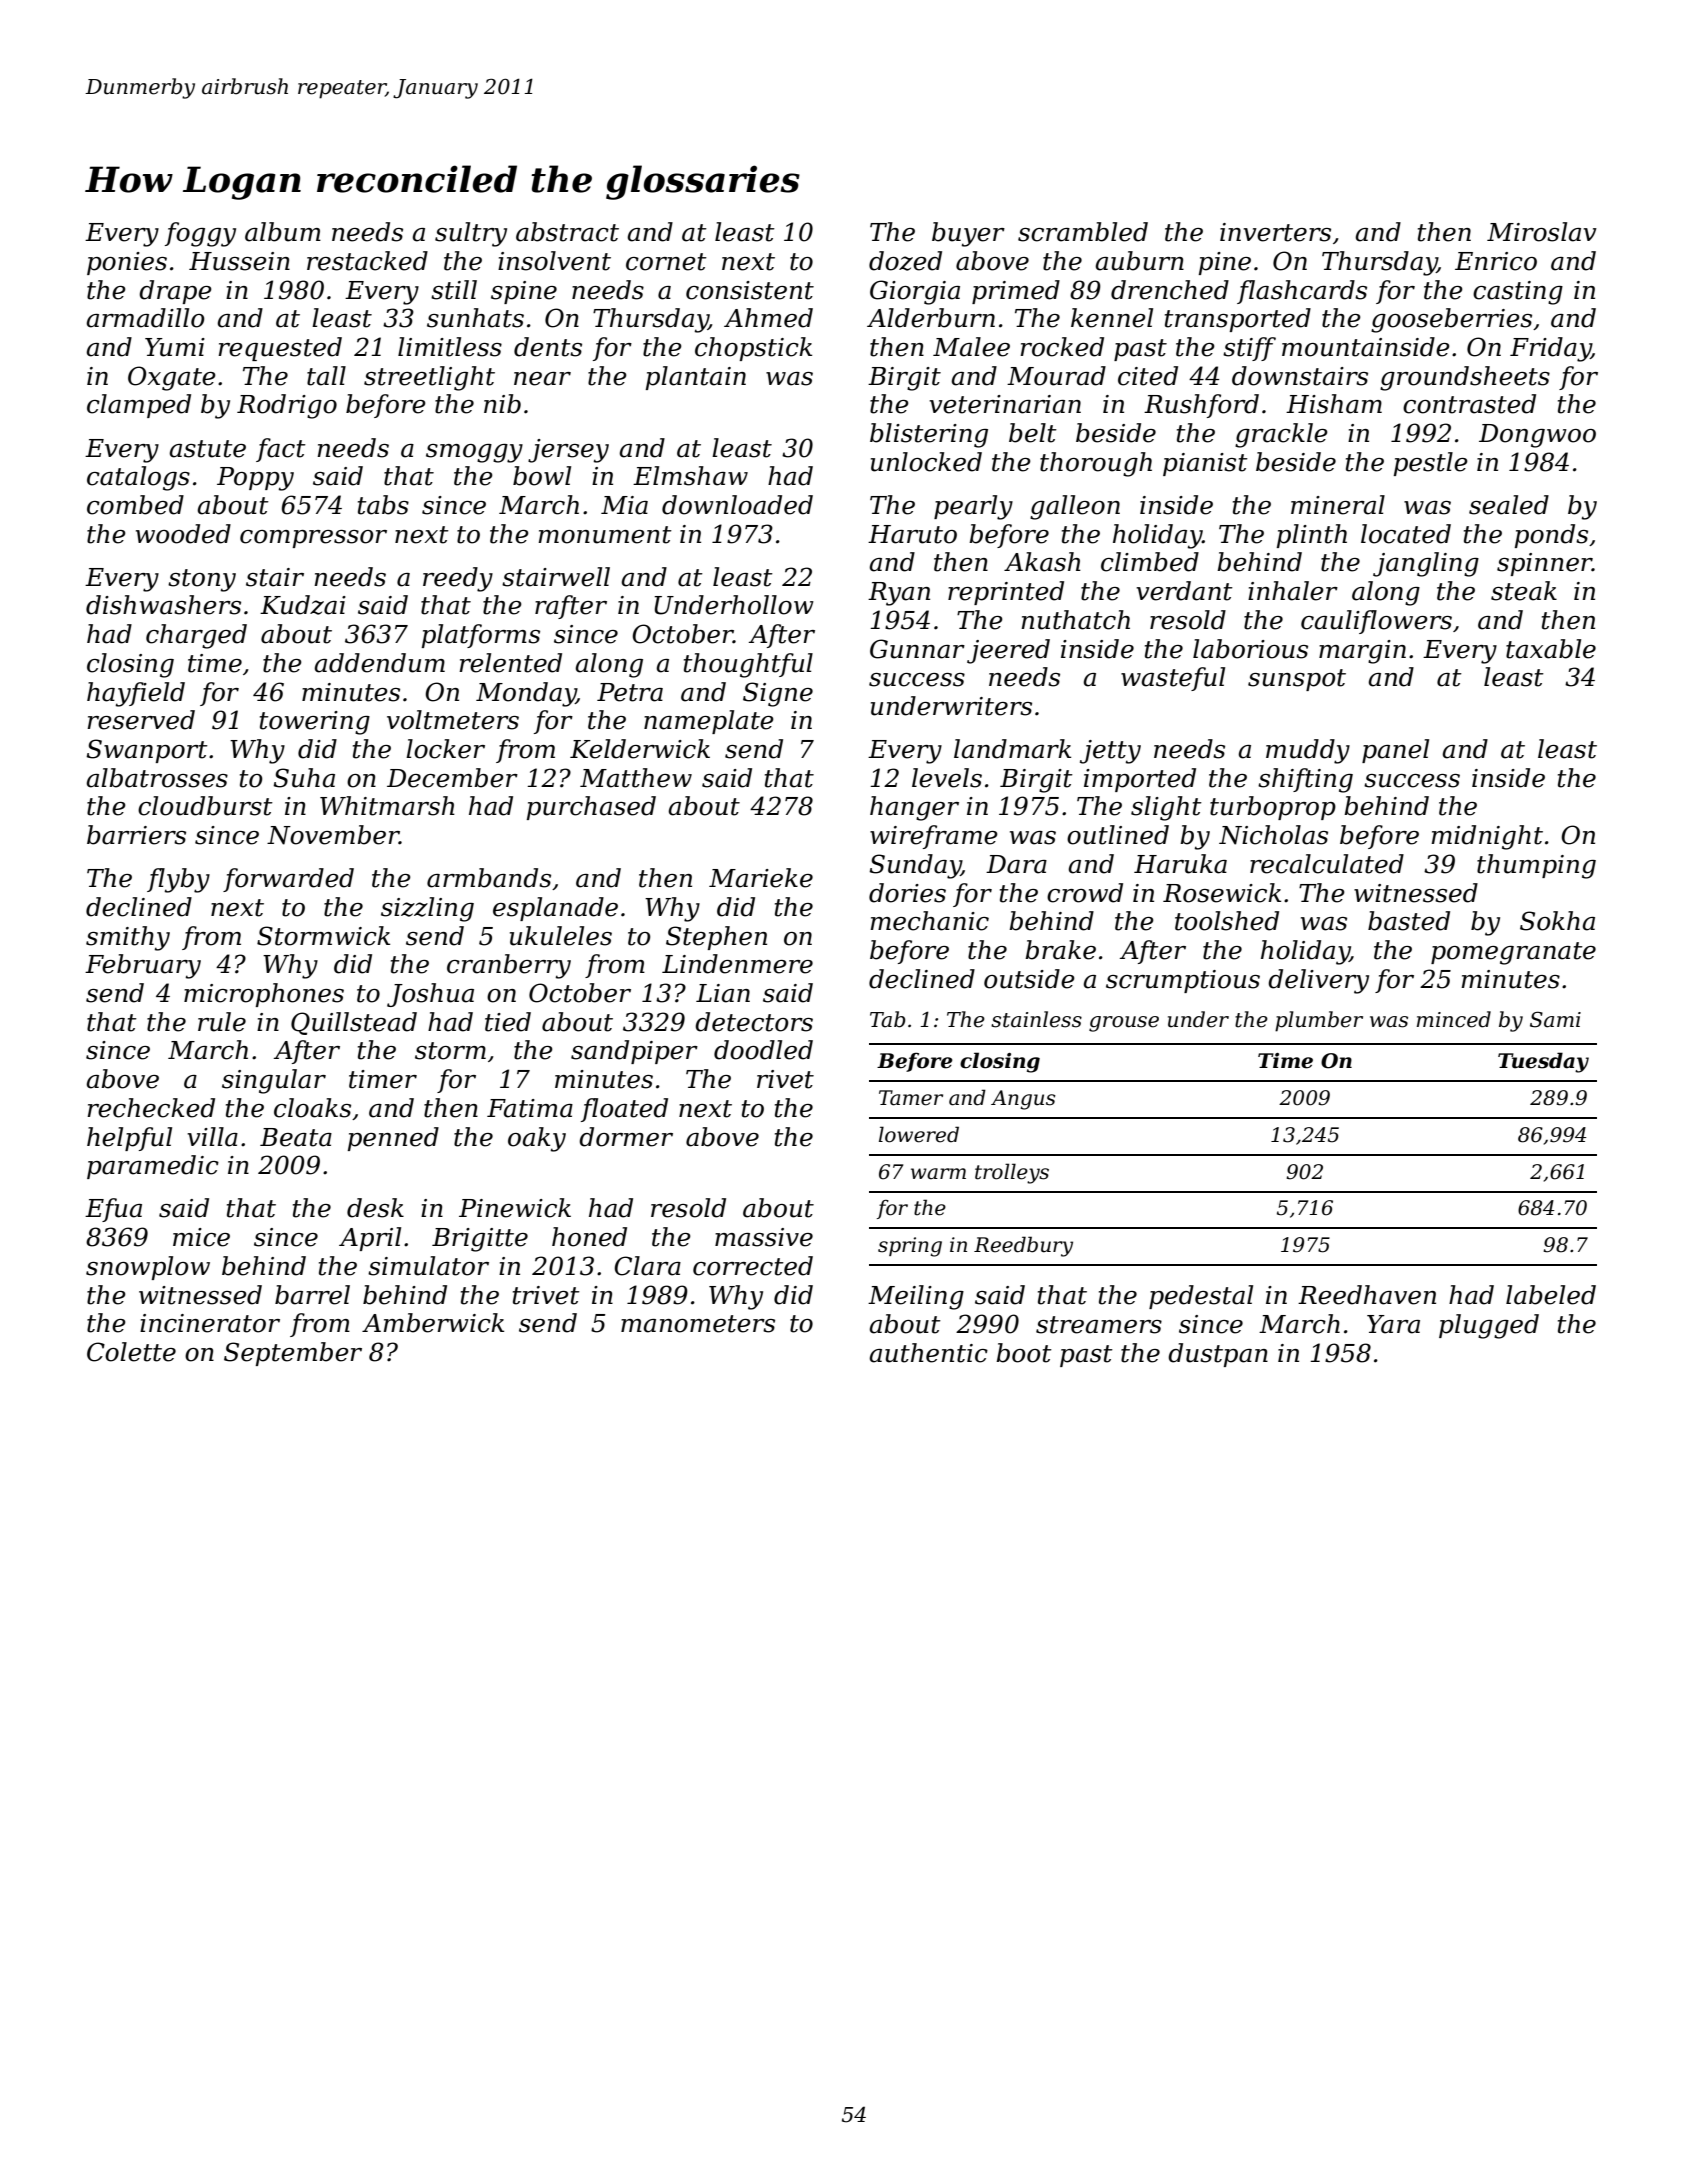  Describe the element at coordinates (968, 234) in the page. I see `buyer` at that location.
